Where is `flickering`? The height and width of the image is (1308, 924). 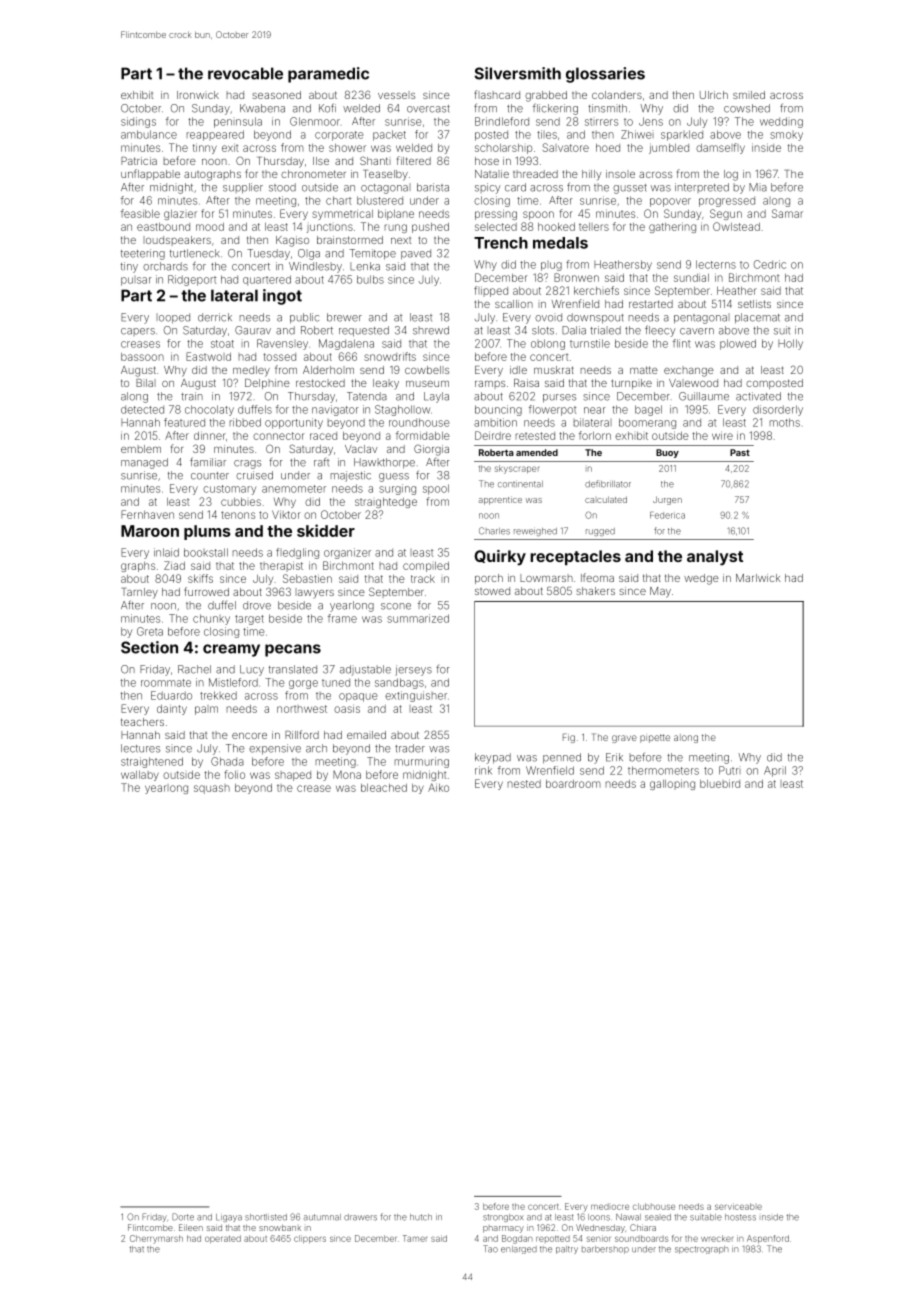
flickering is located at coordinates (555, 109).
